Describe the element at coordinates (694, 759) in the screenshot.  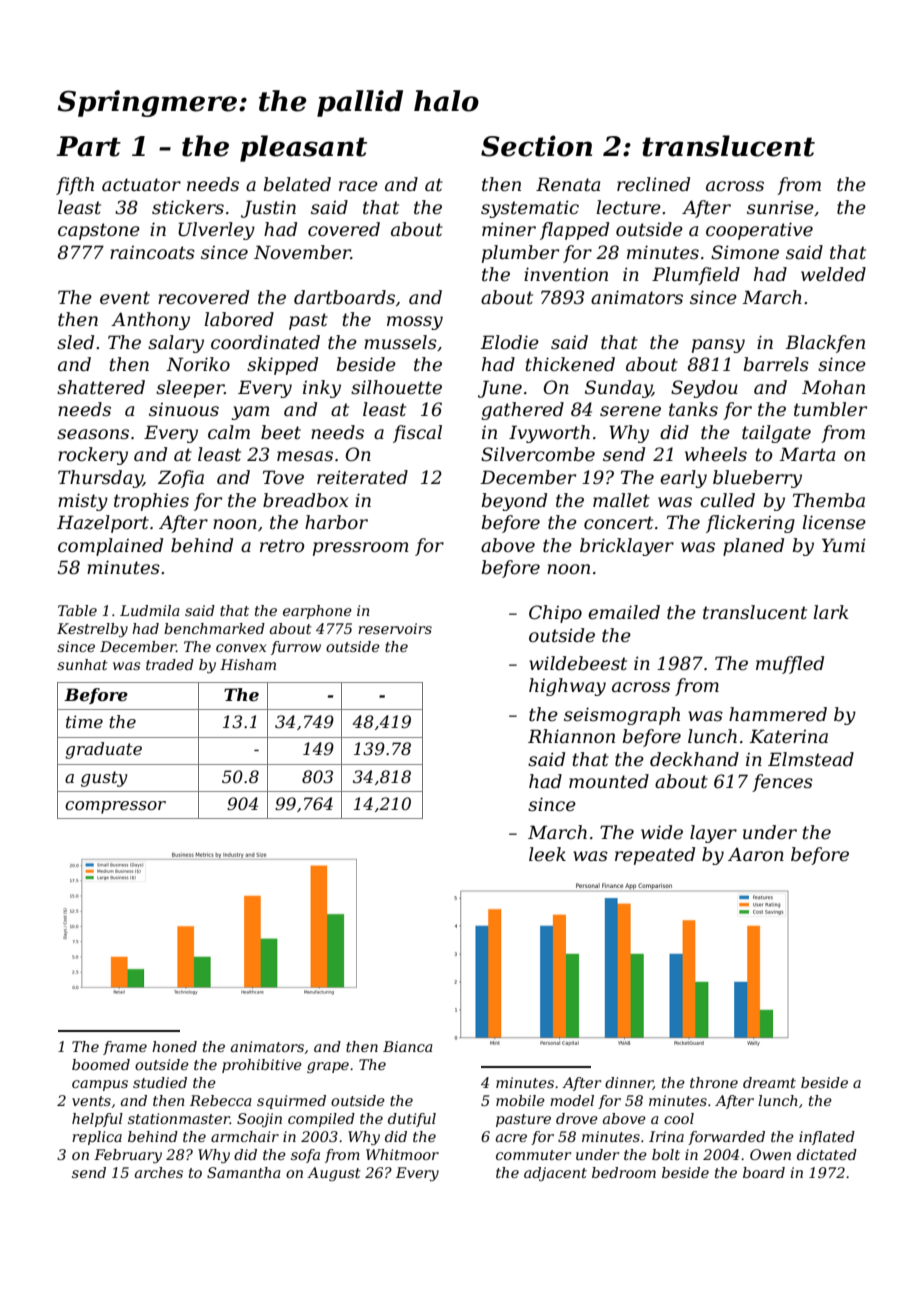
I see `deckhand` at that location.
